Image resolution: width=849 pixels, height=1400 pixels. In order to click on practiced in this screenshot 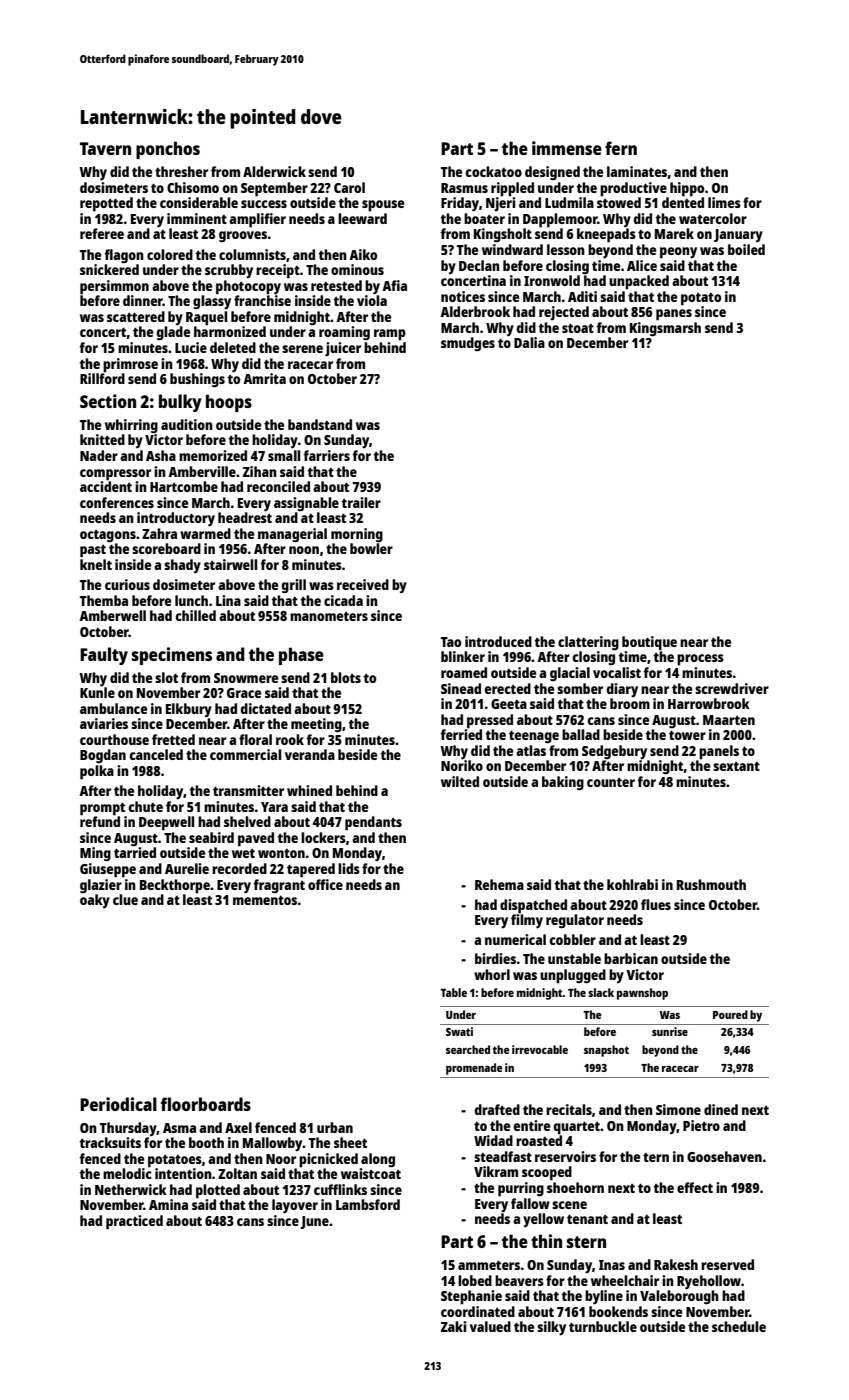, I will do `click(134, 1222)`.
